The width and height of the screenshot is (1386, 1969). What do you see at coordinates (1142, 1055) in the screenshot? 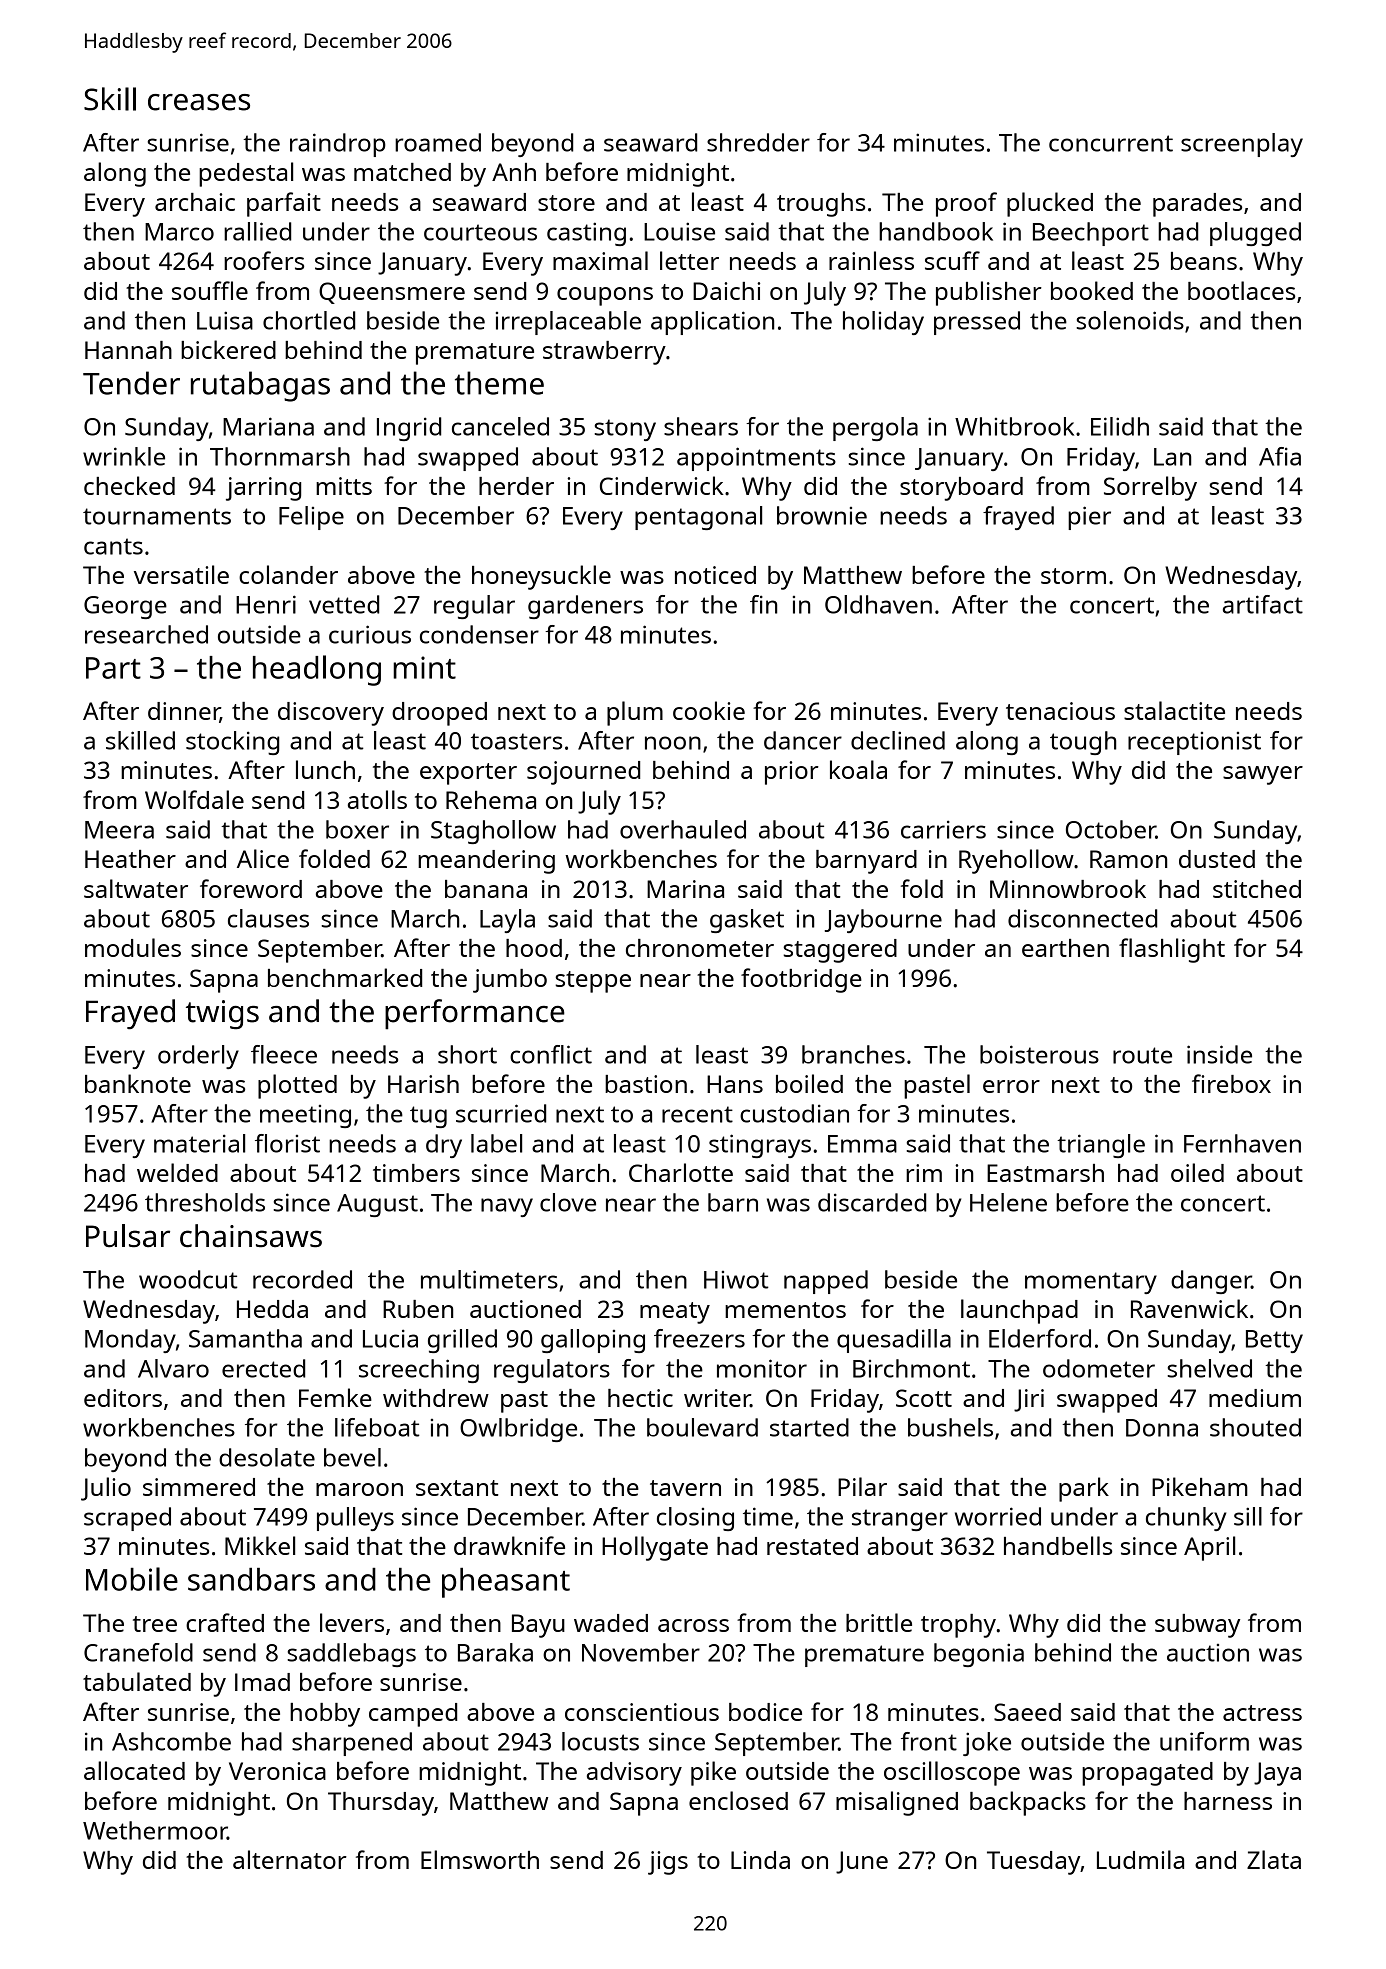
I see `route` at bounding box center [1142, 1055].
